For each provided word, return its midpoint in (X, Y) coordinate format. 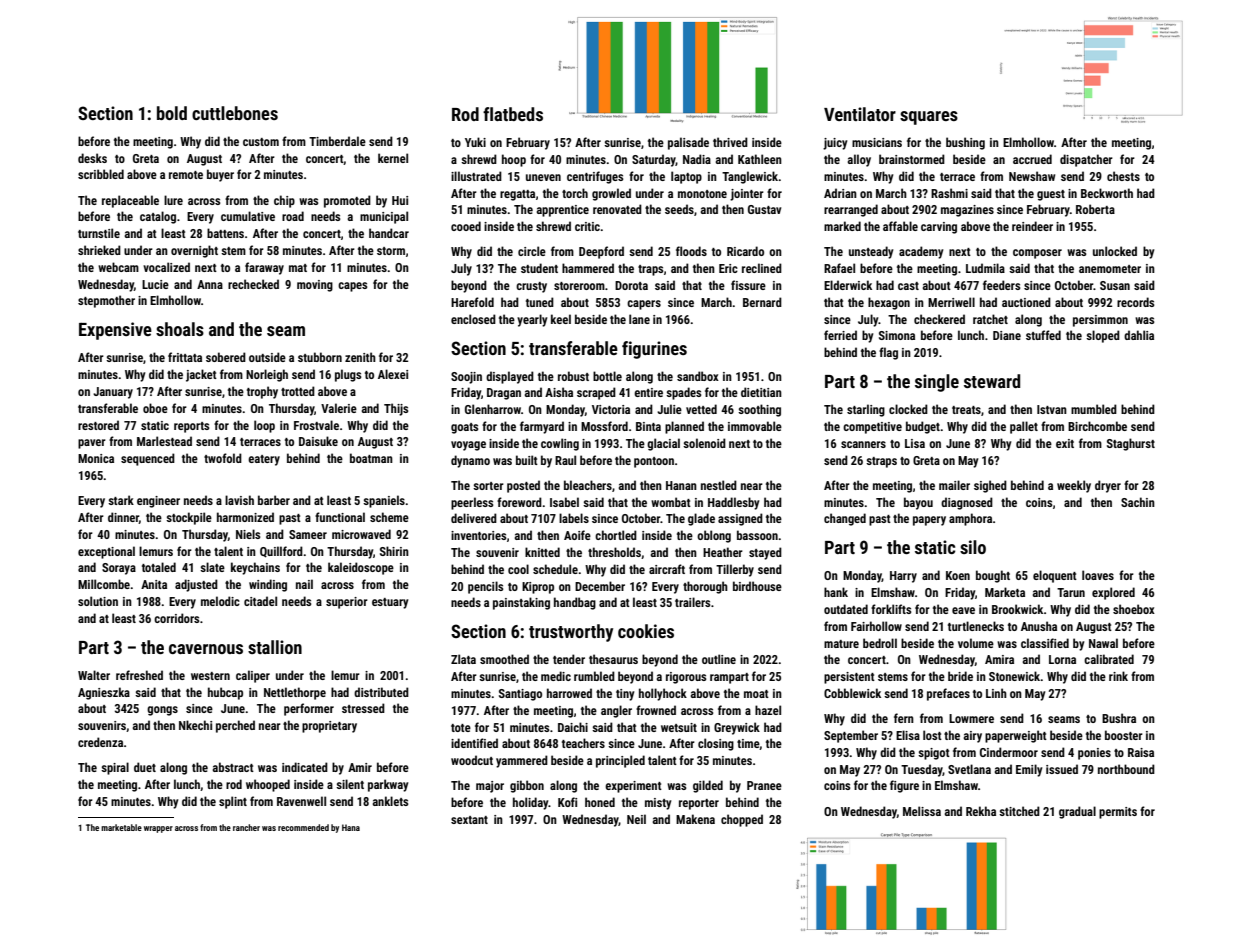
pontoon (654, 462)
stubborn (320, 357)
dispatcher (1086, 160)
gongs (162, 711)
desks (92, 158)
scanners (863, 444)
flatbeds (513, 114)
